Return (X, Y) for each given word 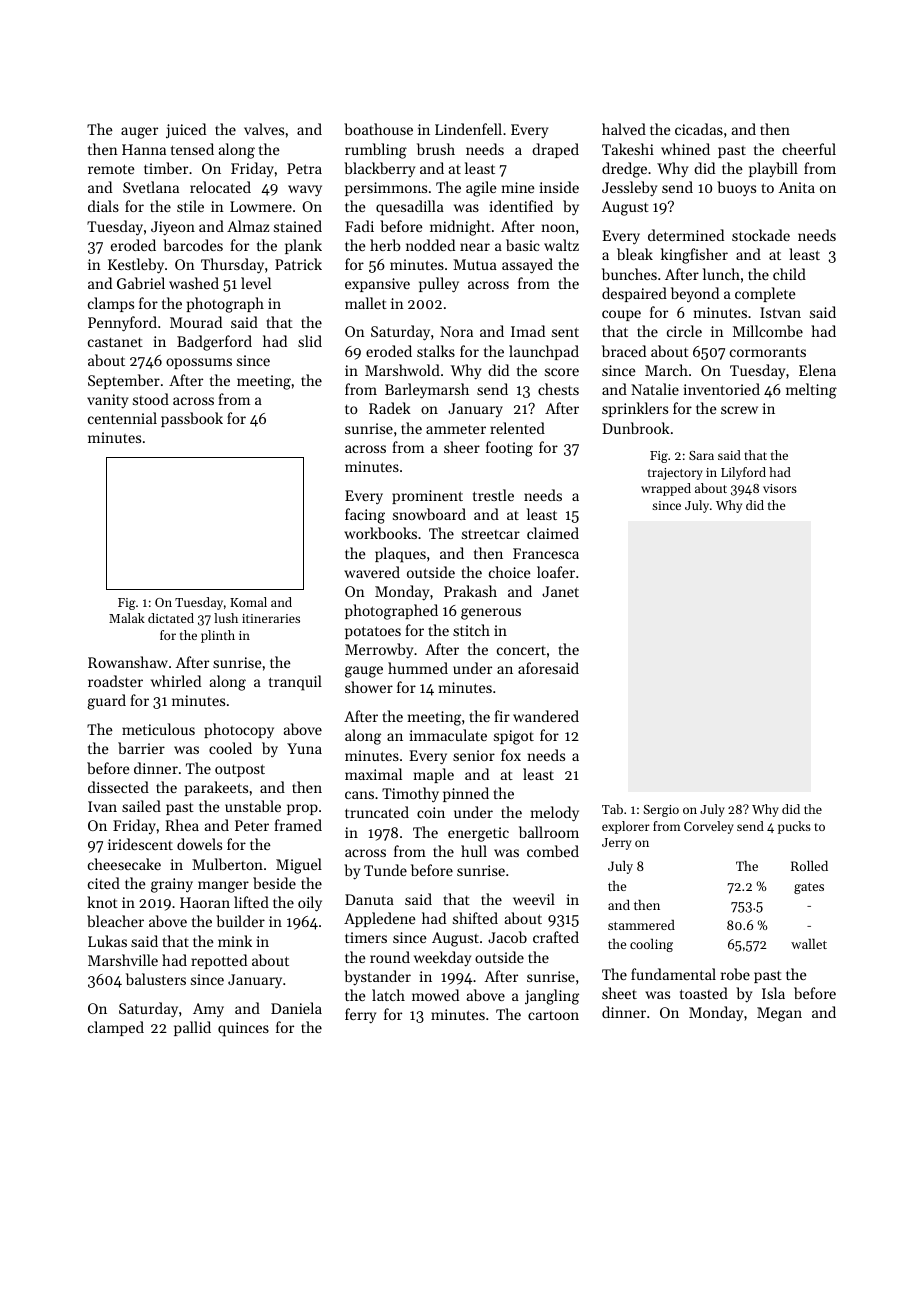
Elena (817, 370)
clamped (116, 1028)
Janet (560, 591)
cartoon (553, 1015)
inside (559, 187)
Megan (779, 1014)
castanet (115, 342)
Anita (796, 187)
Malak (127, 618)
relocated (220, 187)
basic (523, 245)
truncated (377, 812)
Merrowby (379, 650)
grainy (172, 885)
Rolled (809, 865)
